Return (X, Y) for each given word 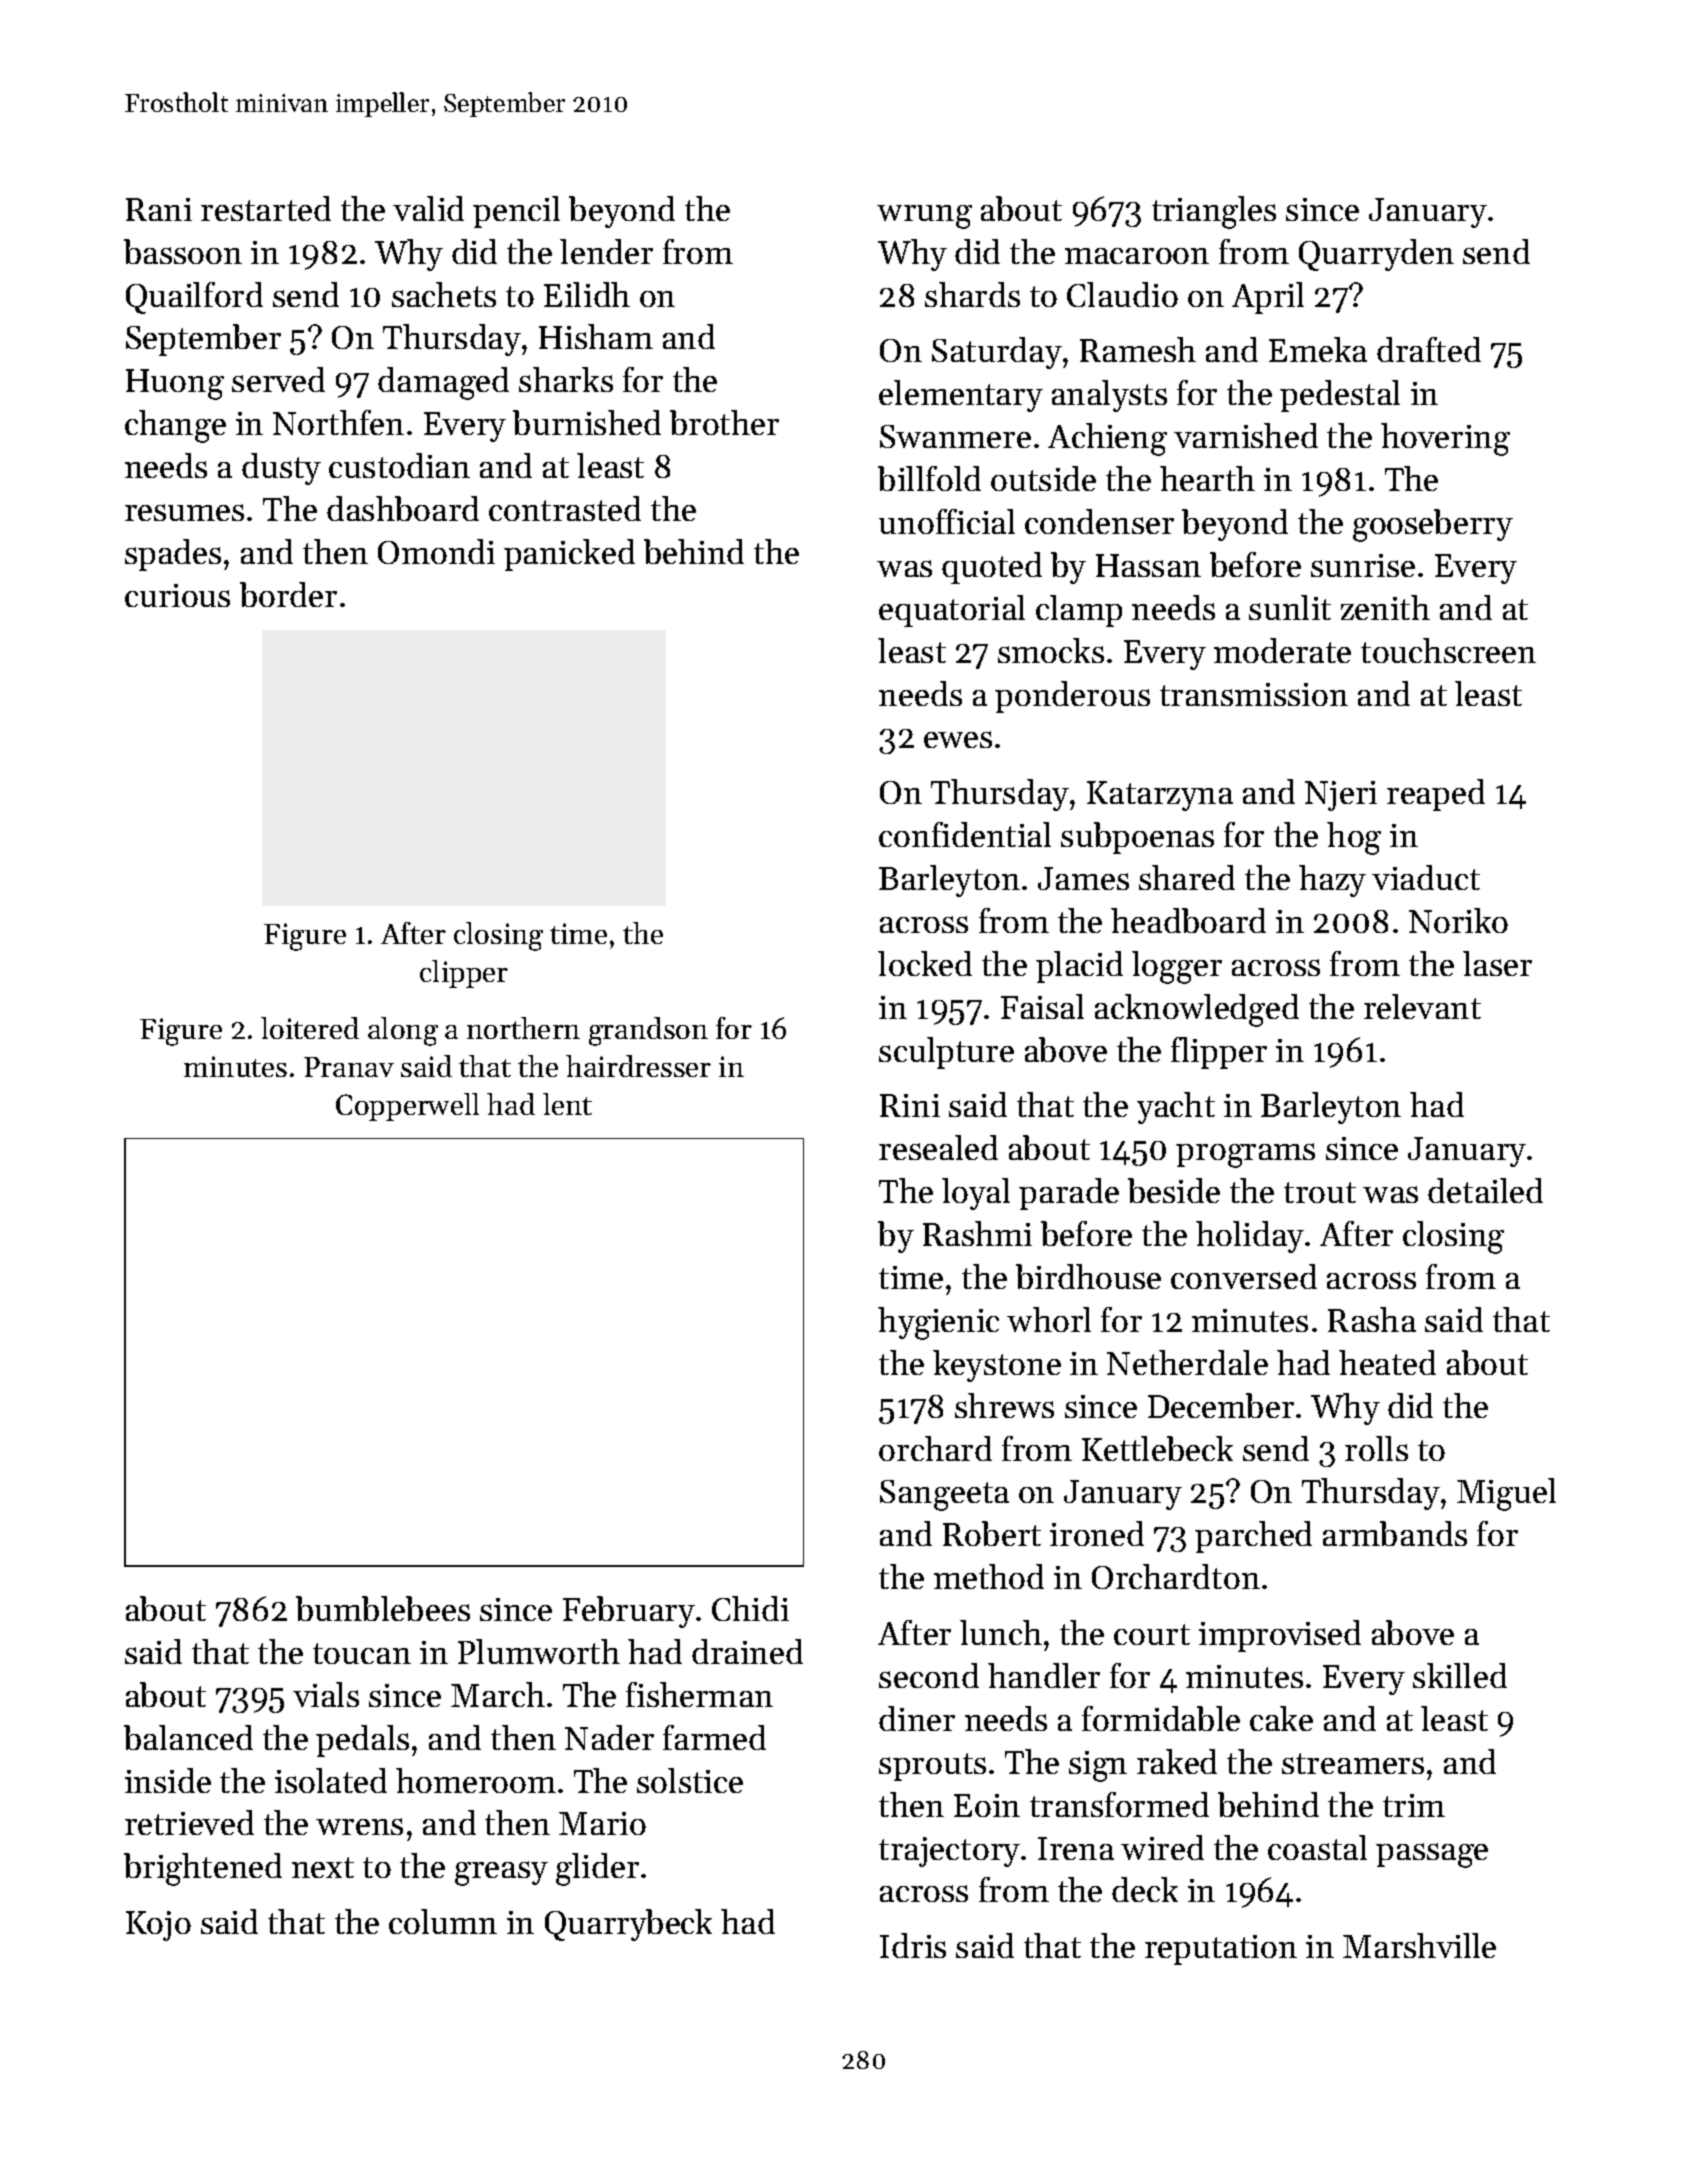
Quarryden (1376, 255)
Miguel (1506, 1494)
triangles (1214, 212)
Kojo (158, 1926)
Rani (159, 209)
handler (1044, 1675)
